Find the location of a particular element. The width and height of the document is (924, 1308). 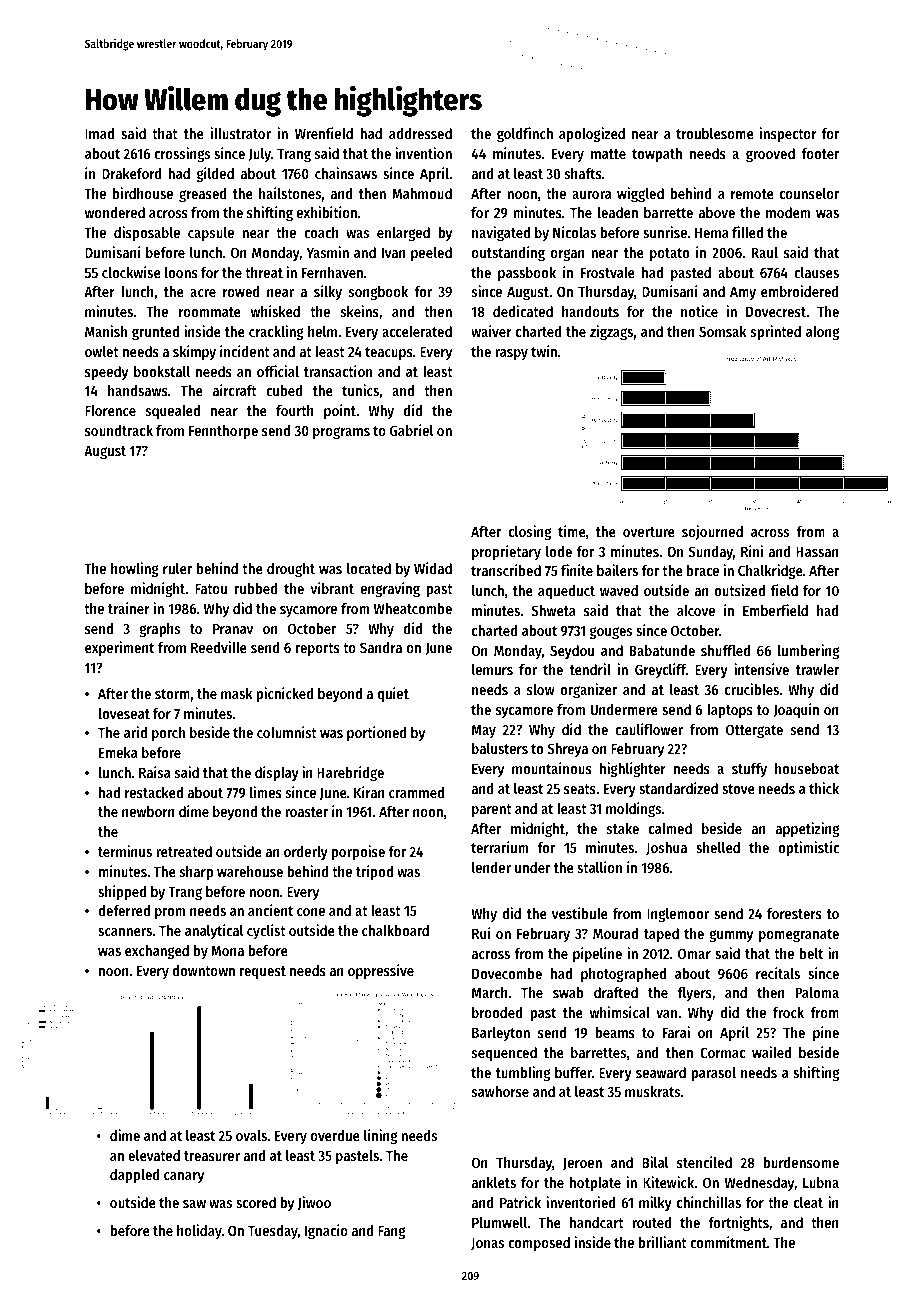

gummy is located at coordinates (731, 936).
